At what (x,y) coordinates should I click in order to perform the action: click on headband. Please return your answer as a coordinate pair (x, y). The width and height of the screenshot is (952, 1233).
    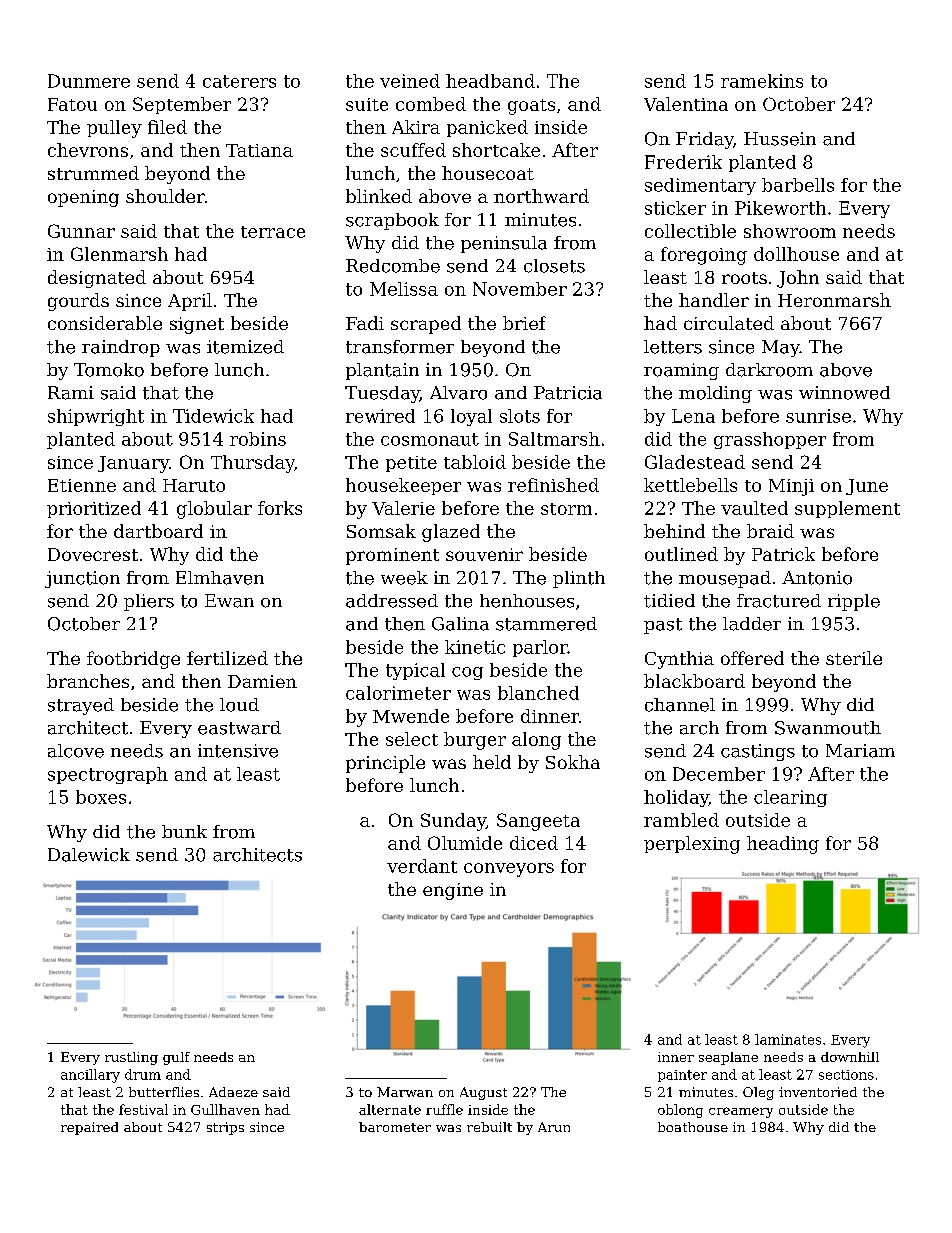
    Looking at the image, I should click on (490, 81).
